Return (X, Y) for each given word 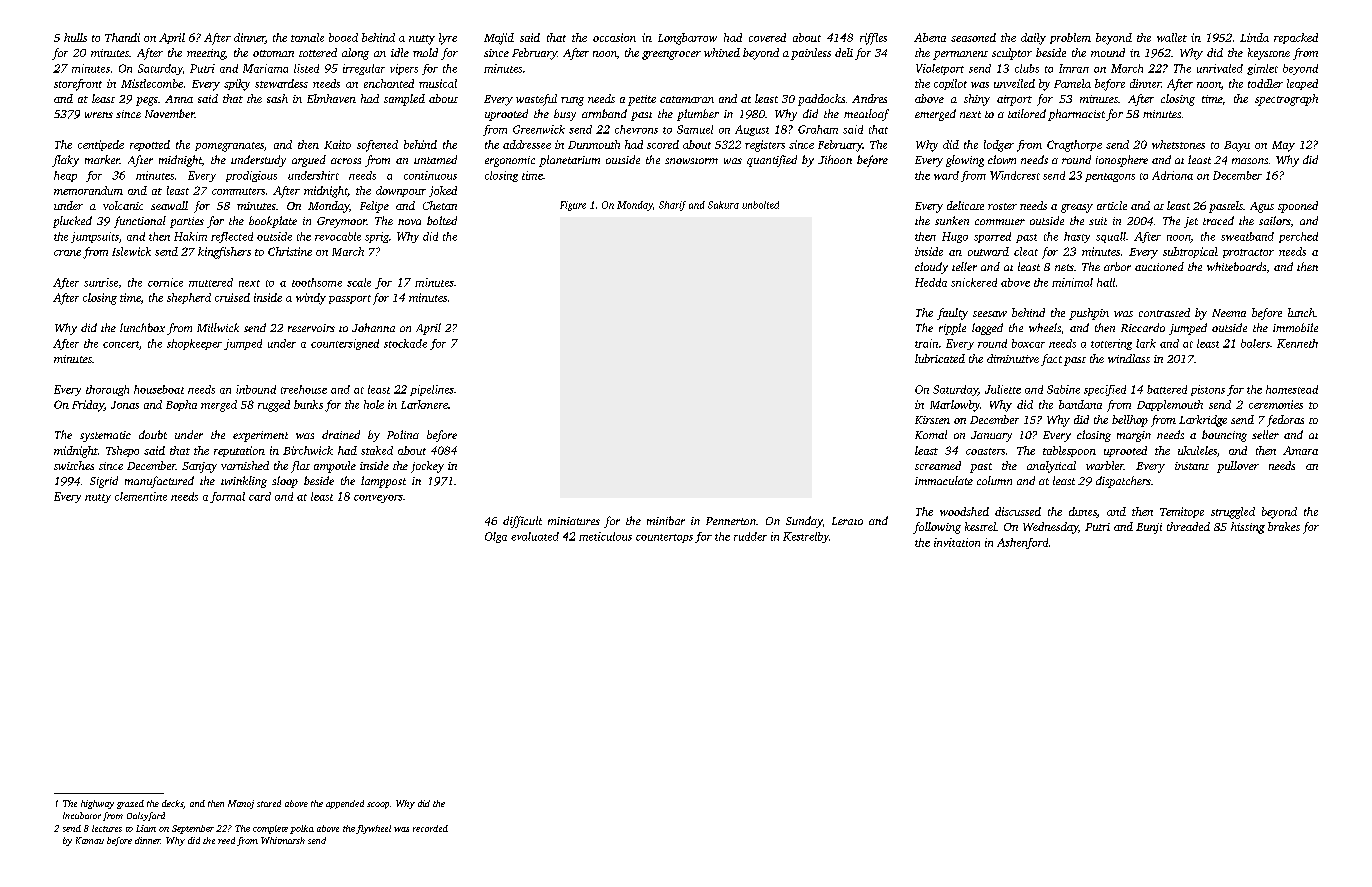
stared (269, 803)
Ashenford (1022, 543)
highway (97, 804)
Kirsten (932, 420)
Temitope (1182, 512)
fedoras (1285, 421)
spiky (237, 85)
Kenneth (1297, 343)
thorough (107, 390)
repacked (1296, 38)
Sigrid (104, 482)
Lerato (847, 521)
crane (67, 253)
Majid (499, 39)
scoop (378, 805)
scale (359, 282)
